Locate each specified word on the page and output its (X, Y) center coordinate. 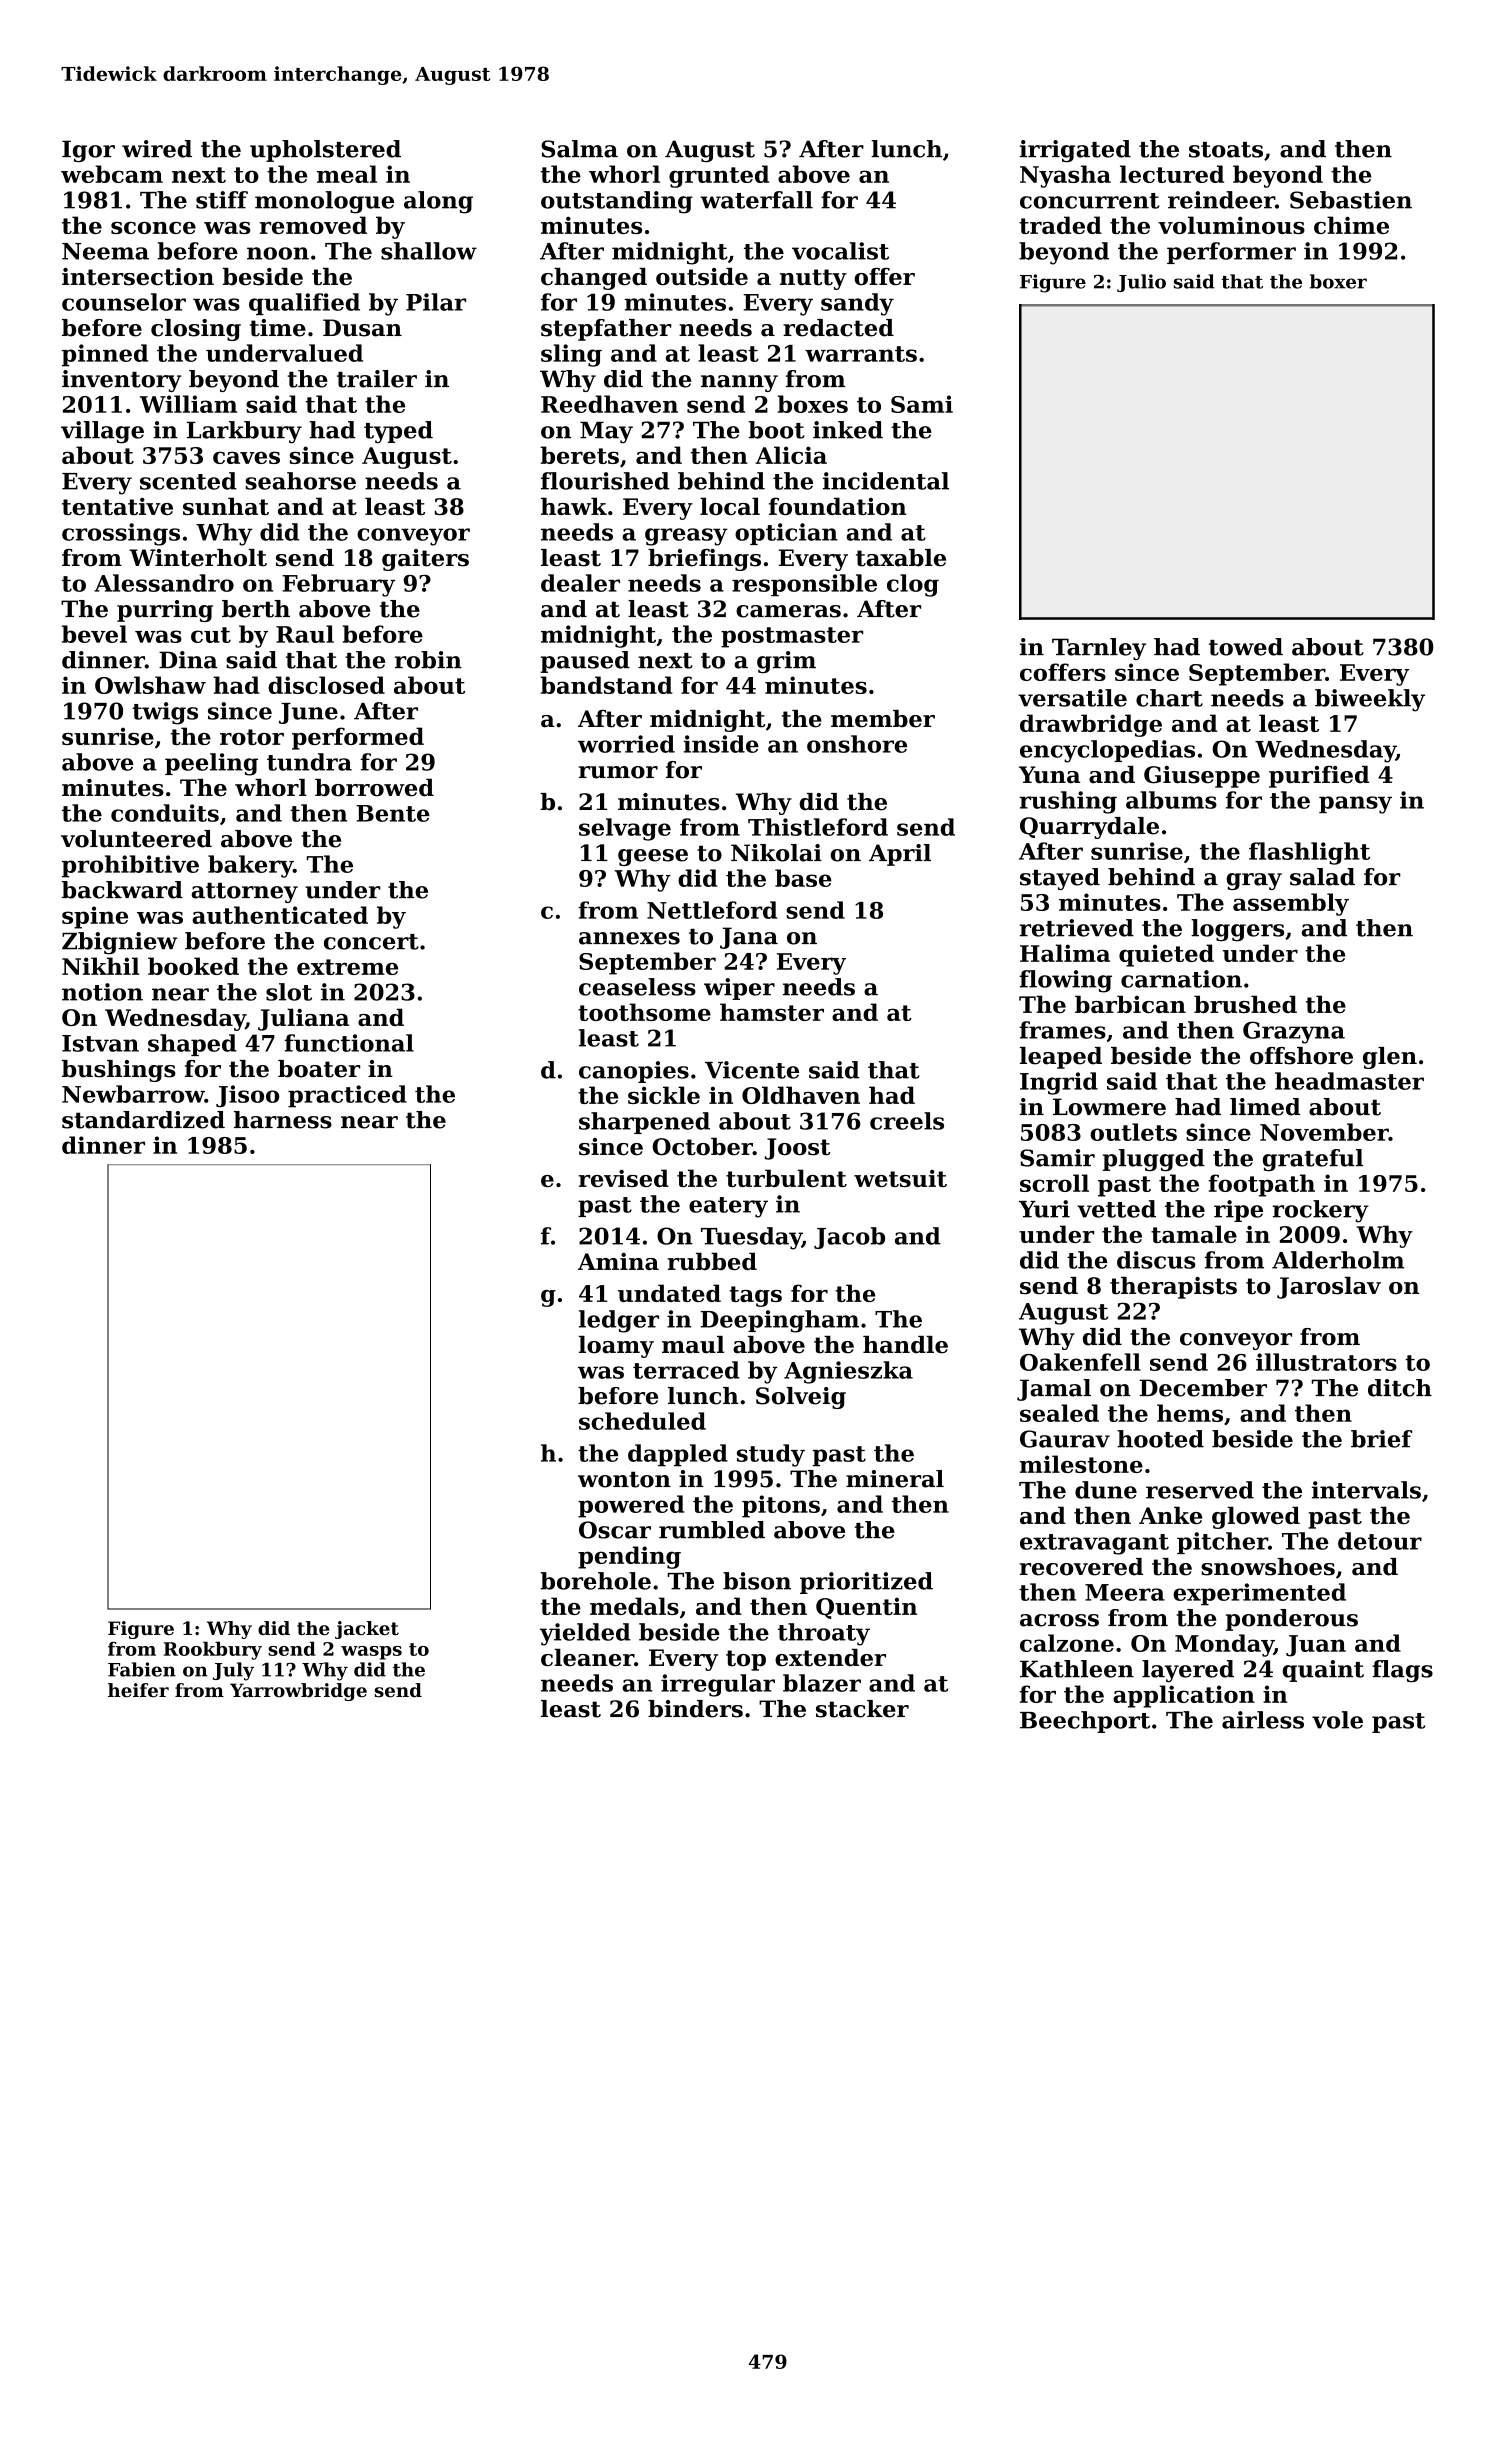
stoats (1226, 150)
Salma (579, 149)
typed (398, 432)
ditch (1400, 1388)
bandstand (606, 685)
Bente (393, 813)
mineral (895, 1479)
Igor (88, 151)
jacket (367, 1630)
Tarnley (1099, 649)
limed (1265, 1107)
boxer (1338, 281)
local (730, 506)
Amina (618, 1261)
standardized (143, 1120)
